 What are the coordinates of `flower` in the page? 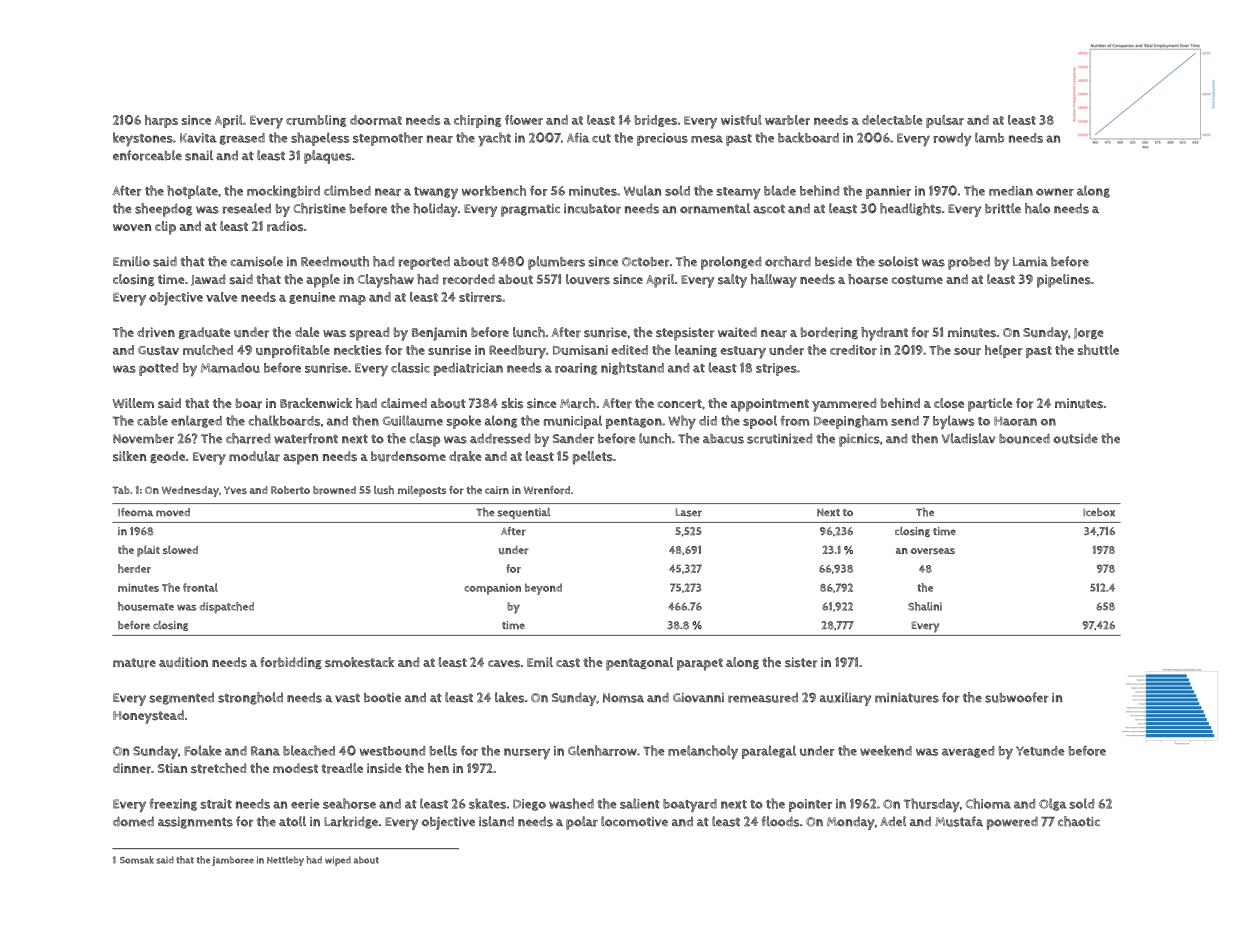 It's located at (524, 120).
